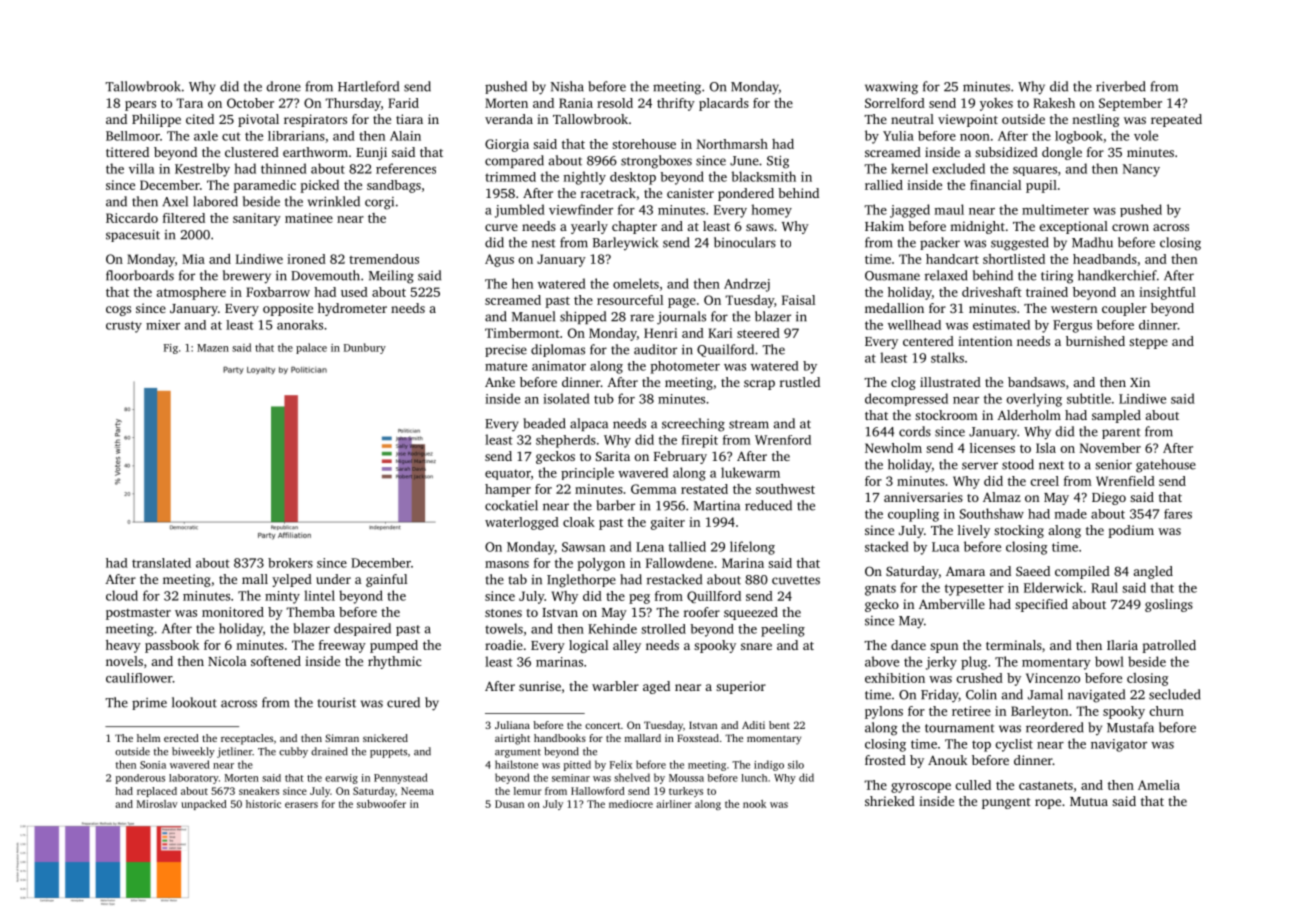 This document has height=924, width=1308. I want to click on concert, so click(603, 725).
